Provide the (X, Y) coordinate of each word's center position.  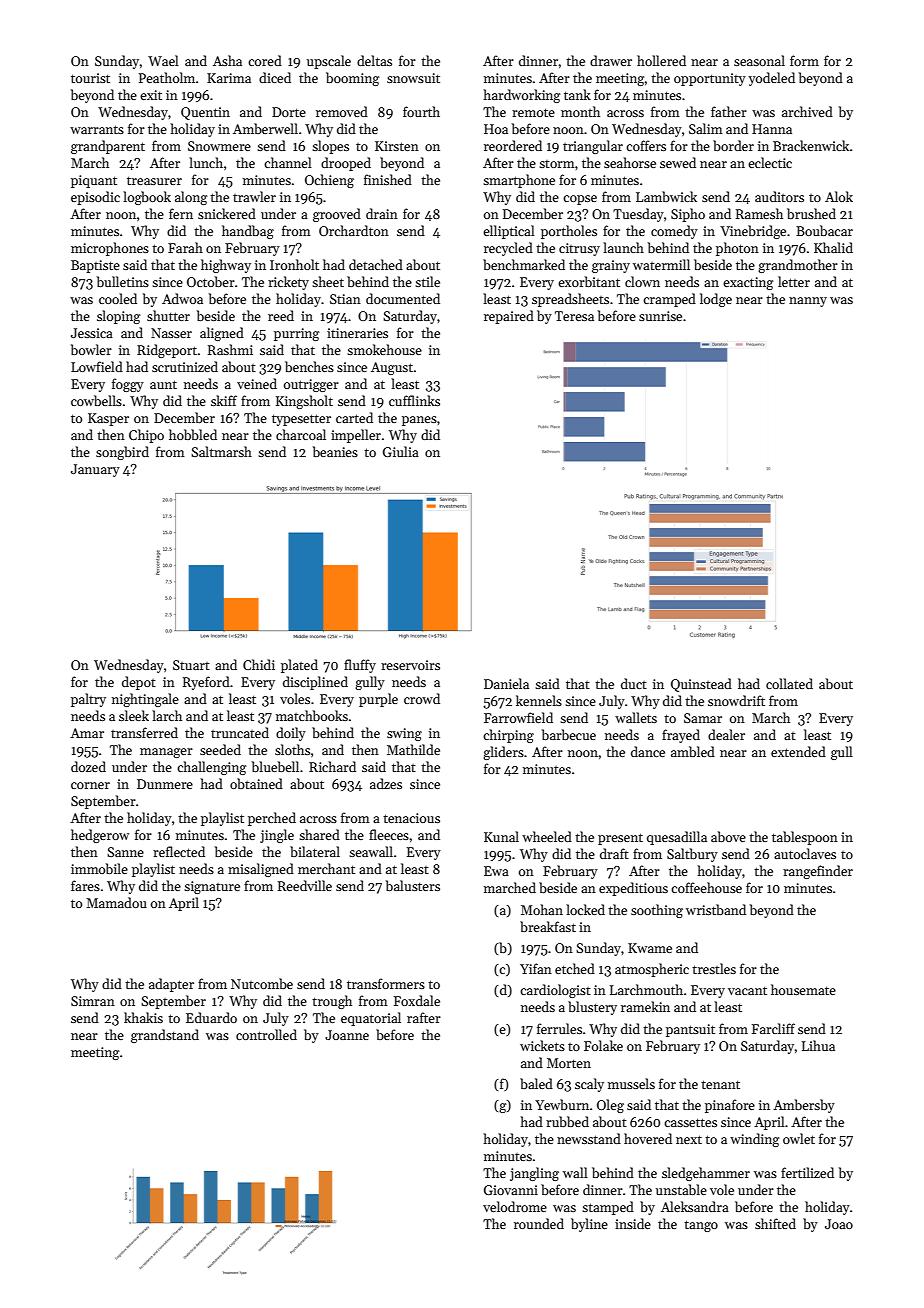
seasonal (759, 60)
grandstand (165, 1036)
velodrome (515, 1206)
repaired (509, 317)
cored (265, 60)
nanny (808, 302)
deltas (374, 60)
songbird (122, 453)
